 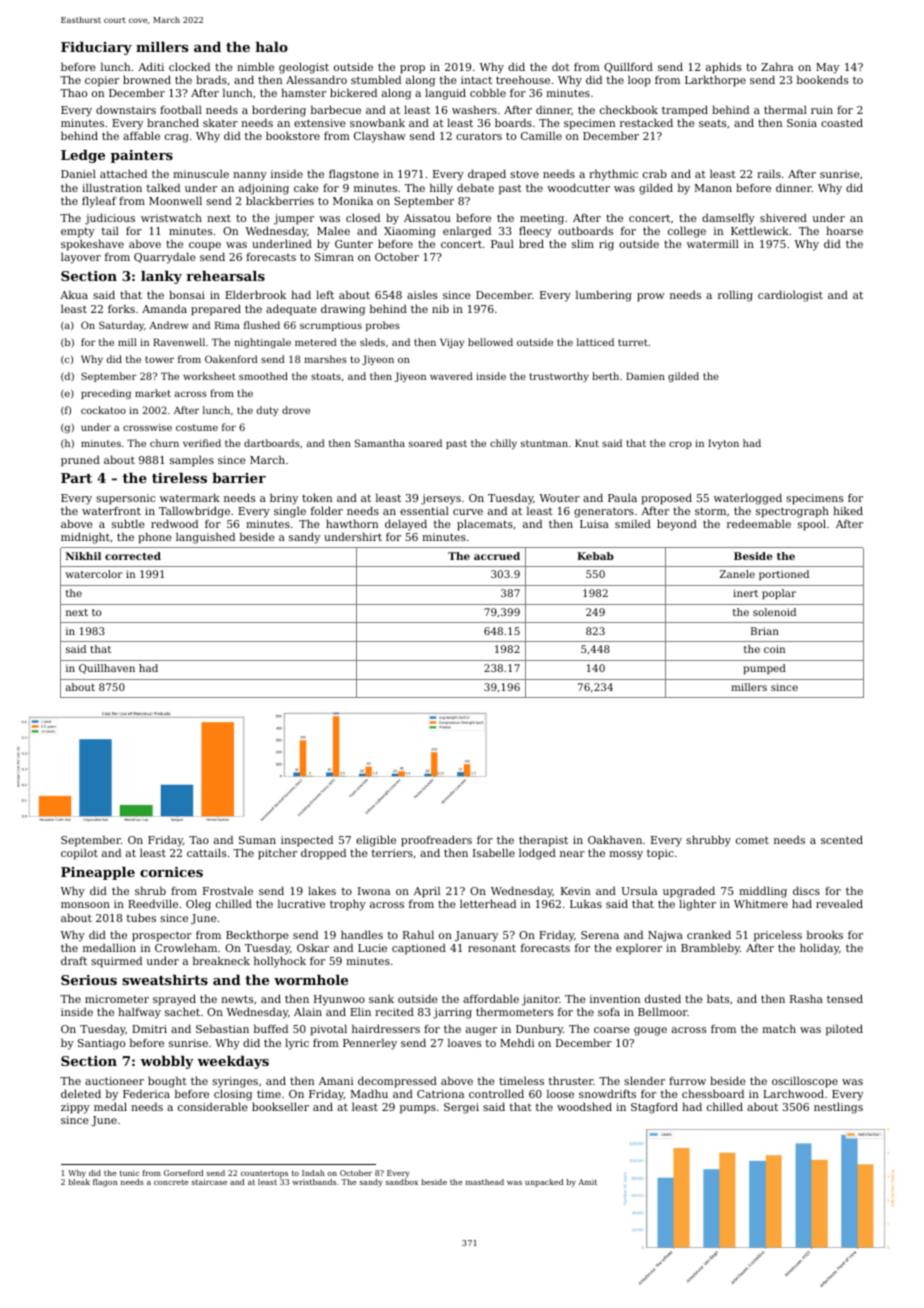 What do you see at coordinates (376, 841) in the page?
I see `eligible` at bounding box center [376, 841].
